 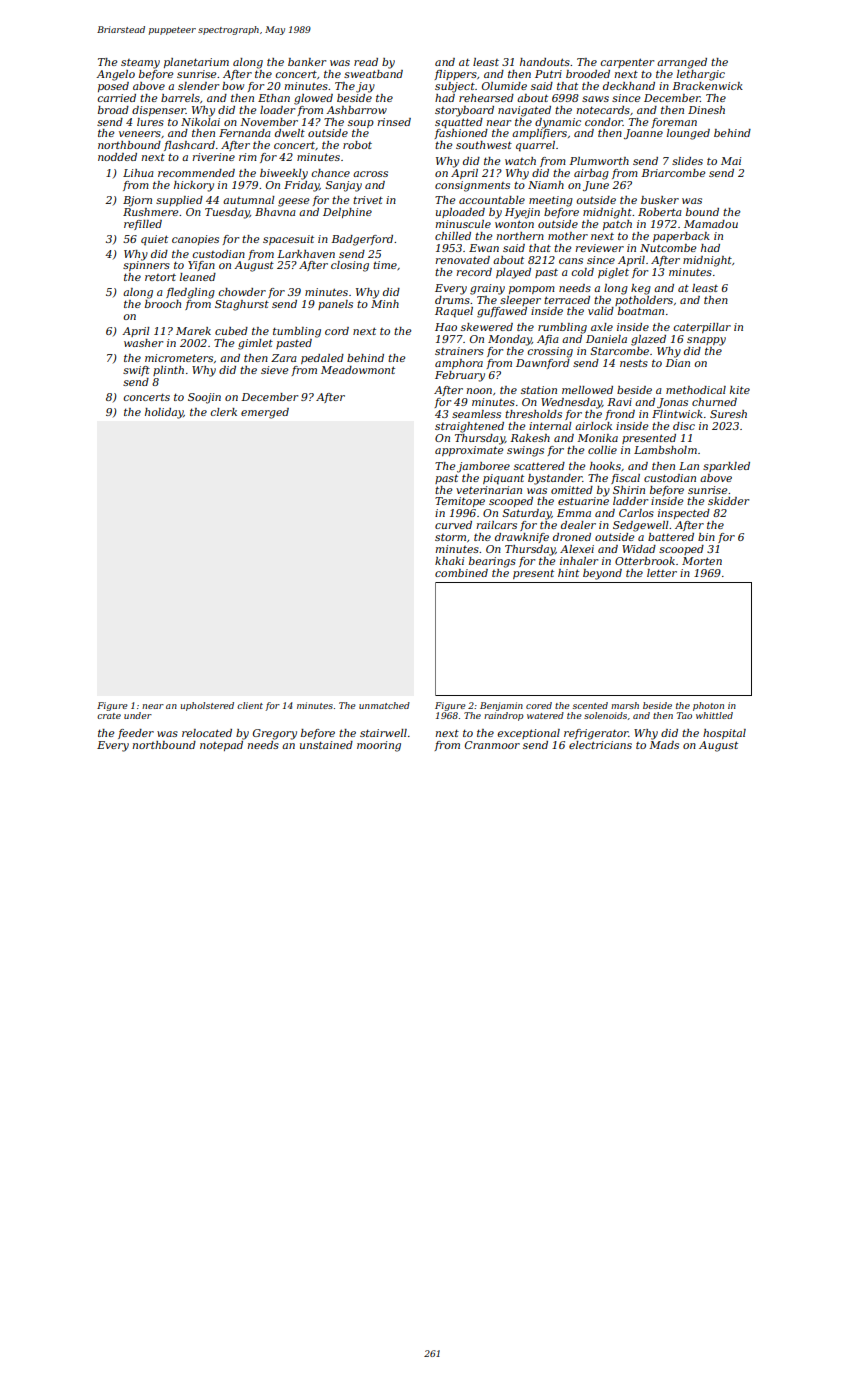 What do you see at coordinates (600, 745) in the image?
I see `electricians` at bounding box center [600, 745].
